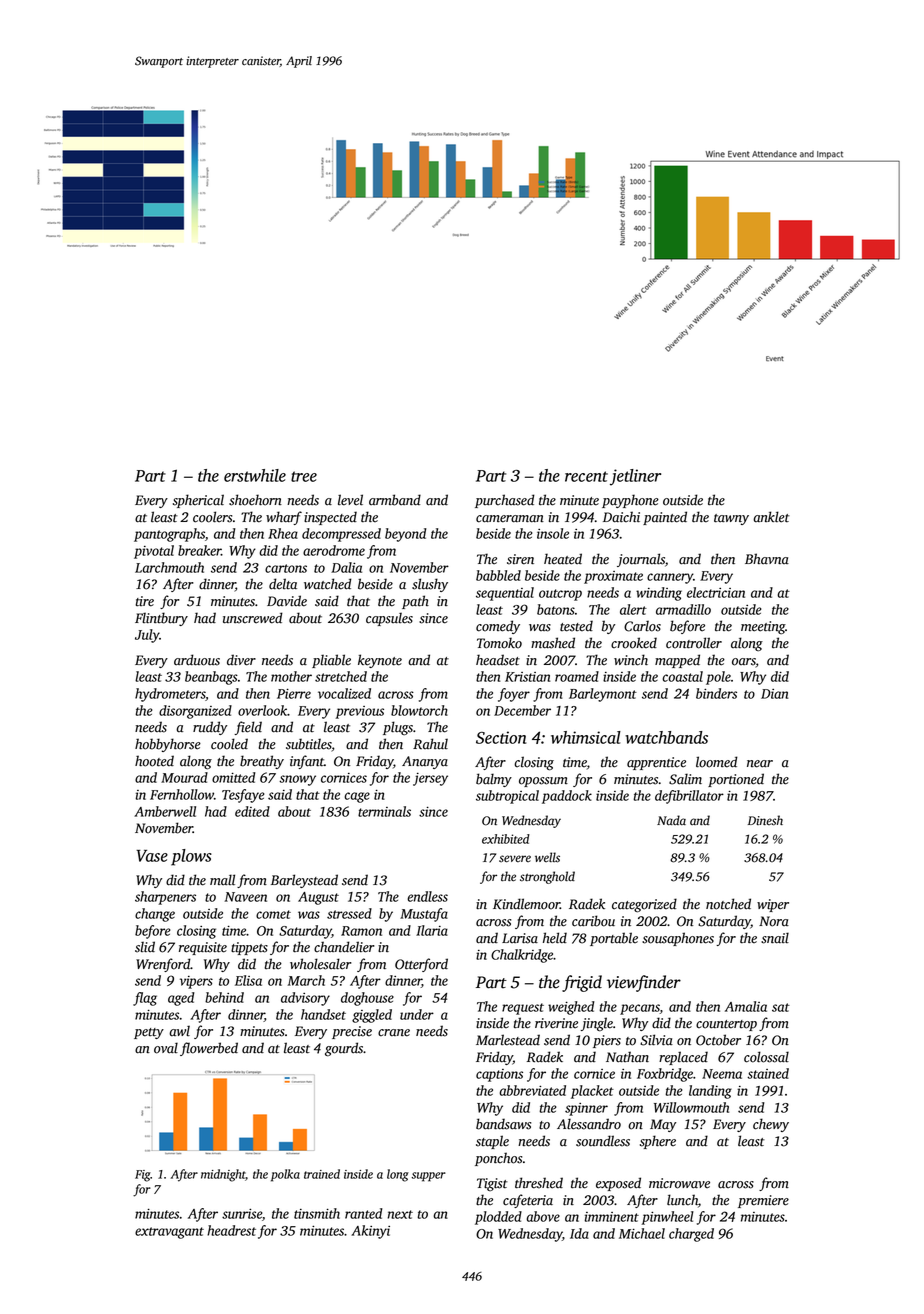 Image resolution: width=924 pixels, height=1314 pixels. Describe the element at coordinates (523, 1009) in the screenshot. I see `request` at that location.
